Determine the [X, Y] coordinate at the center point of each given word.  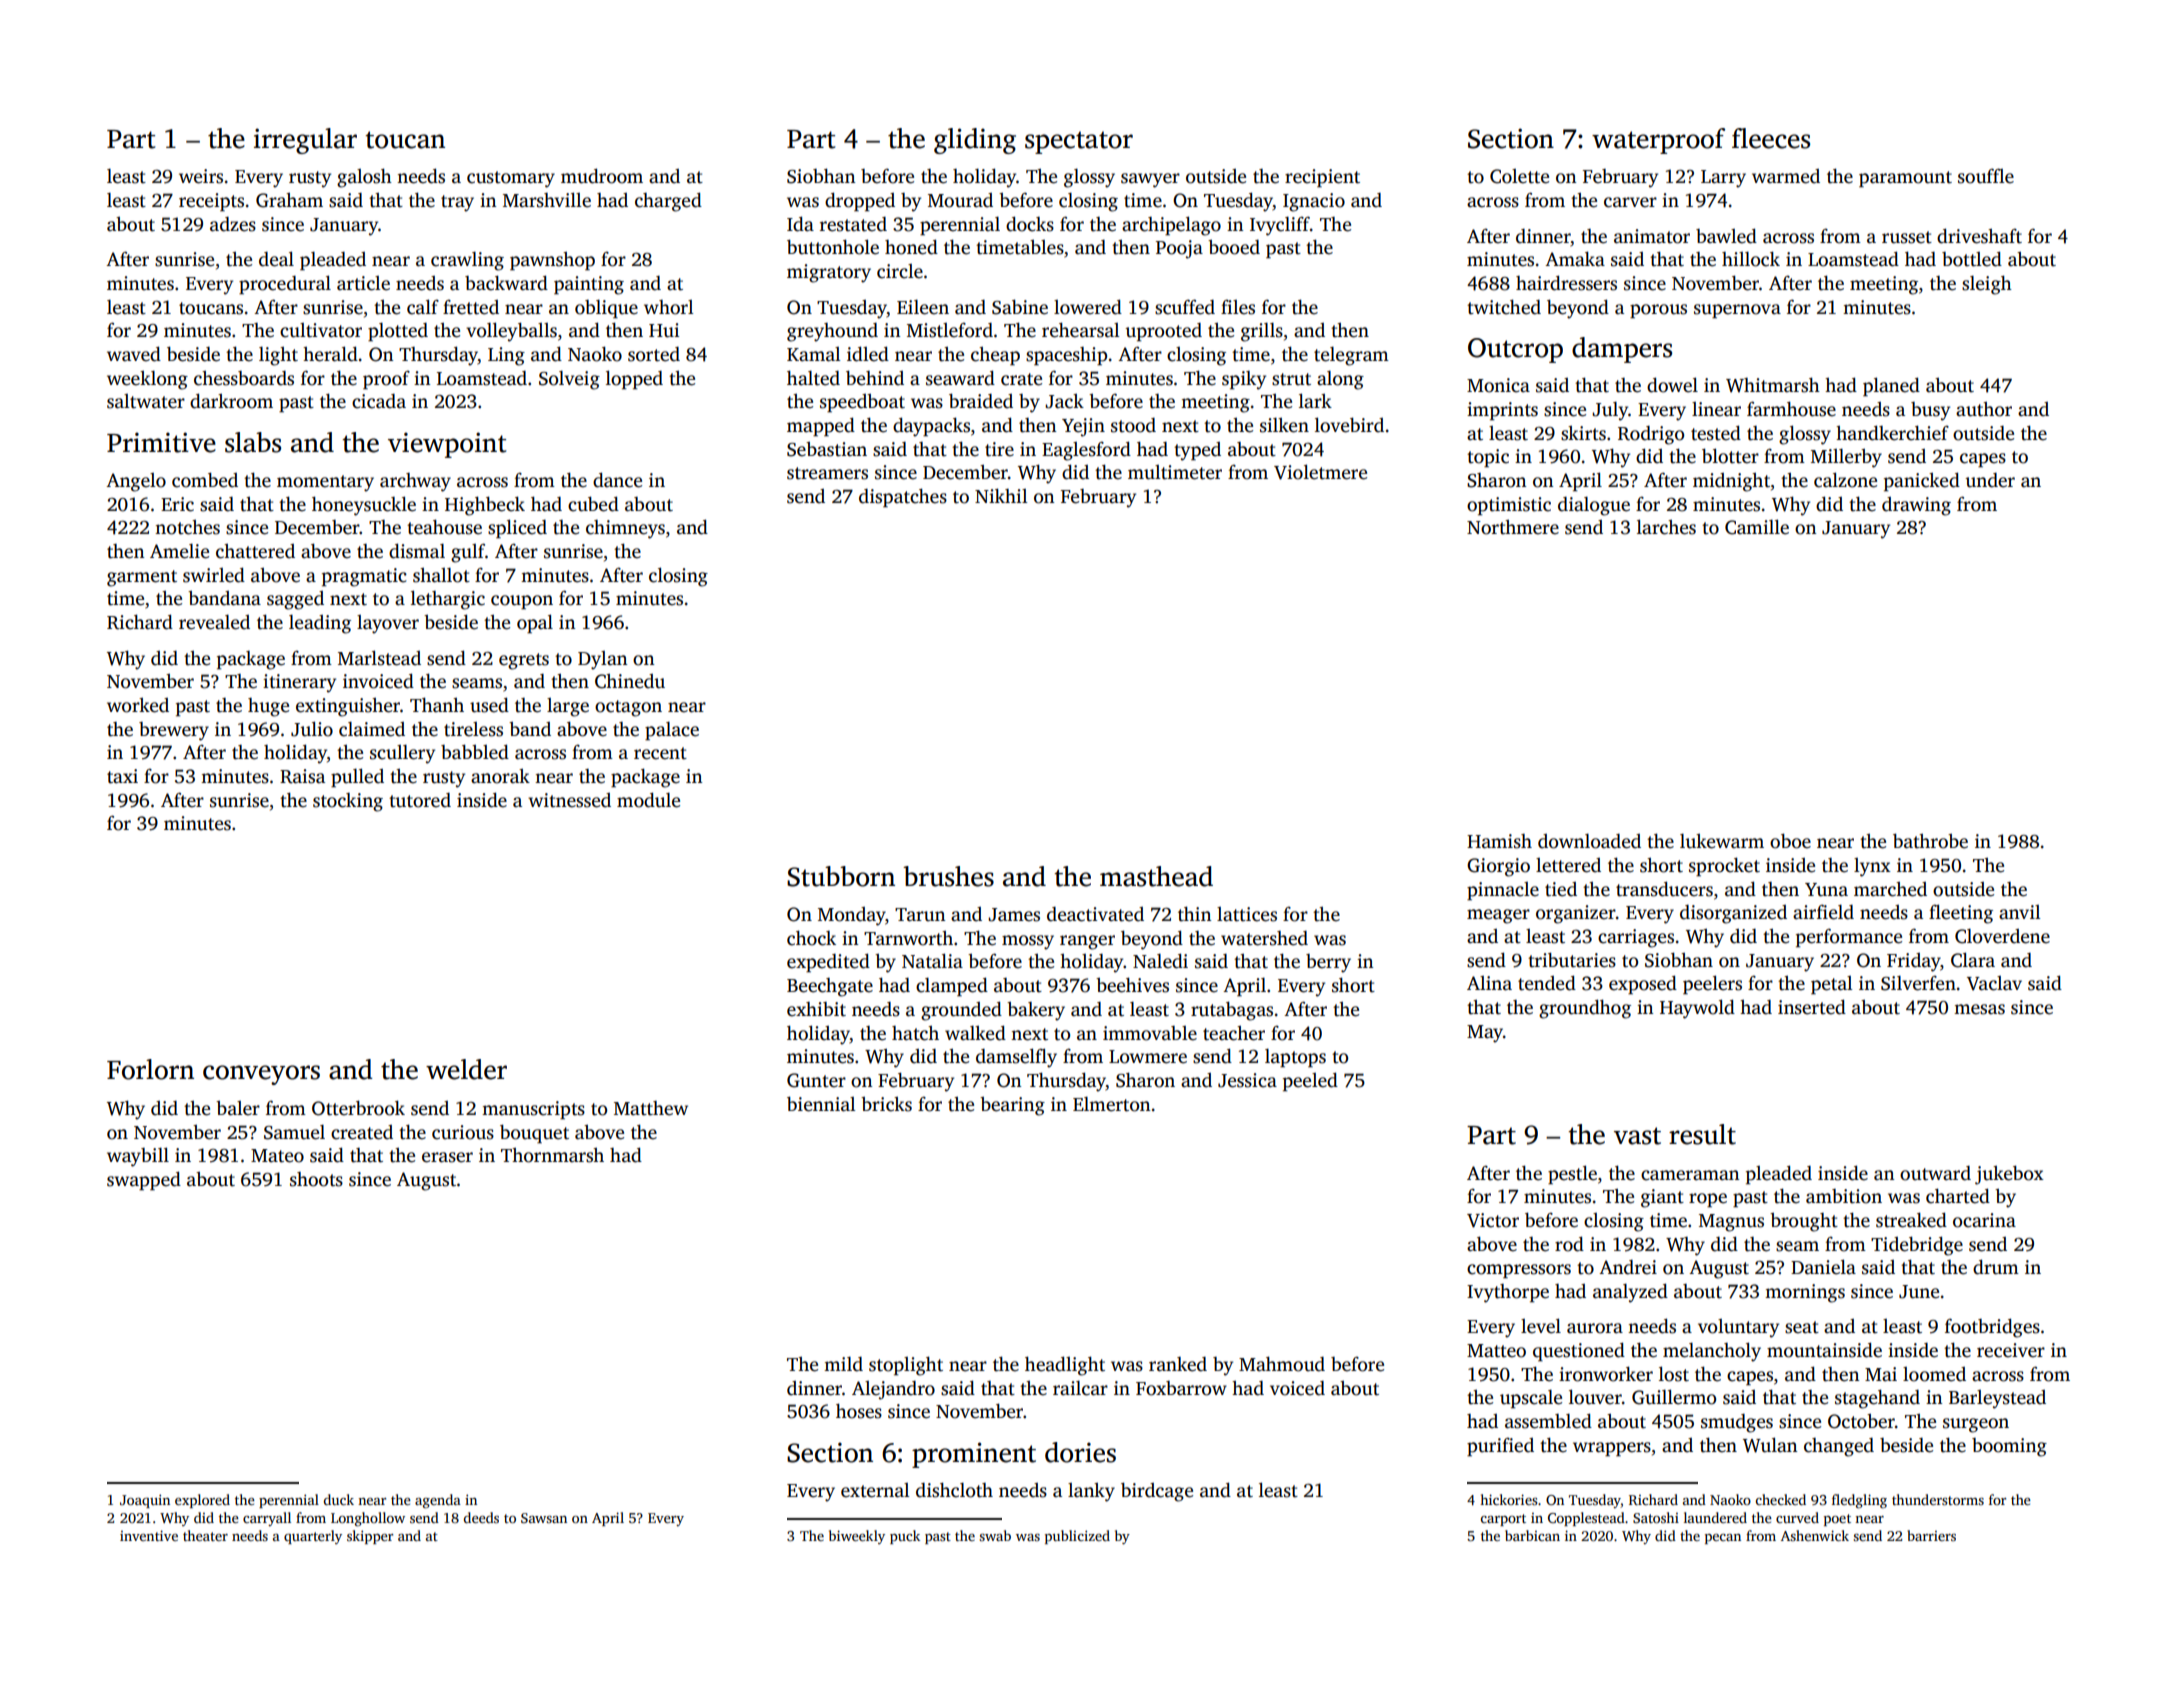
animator [1652, 236]
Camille [1757, 527]
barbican [1532, 1535]
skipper [370, 1537]
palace [672, 731]
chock [811, 938]
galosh [364, 178]
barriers [1931, 1535]
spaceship [1066, 356]
